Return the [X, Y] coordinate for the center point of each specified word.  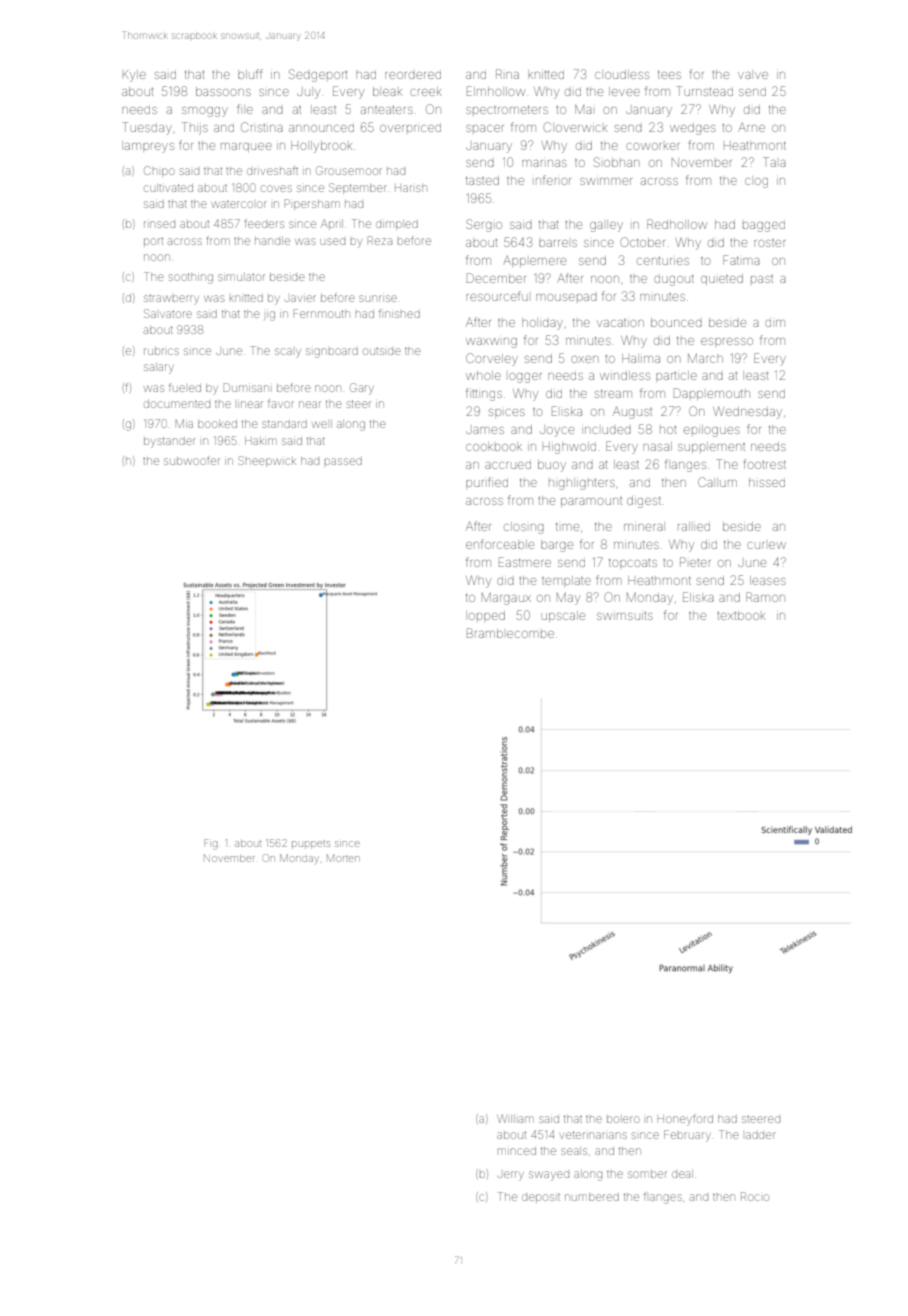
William [515, 1118]
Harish [411, 188]
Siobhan [616, 162]
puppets [311, 845]
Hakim [261, 441]
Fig [211, 844]
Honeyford [685, 1120]
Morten [343, 858]
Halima [641, 358]
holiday [542, 325]
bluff [250, 74]
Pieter [695, 562]
